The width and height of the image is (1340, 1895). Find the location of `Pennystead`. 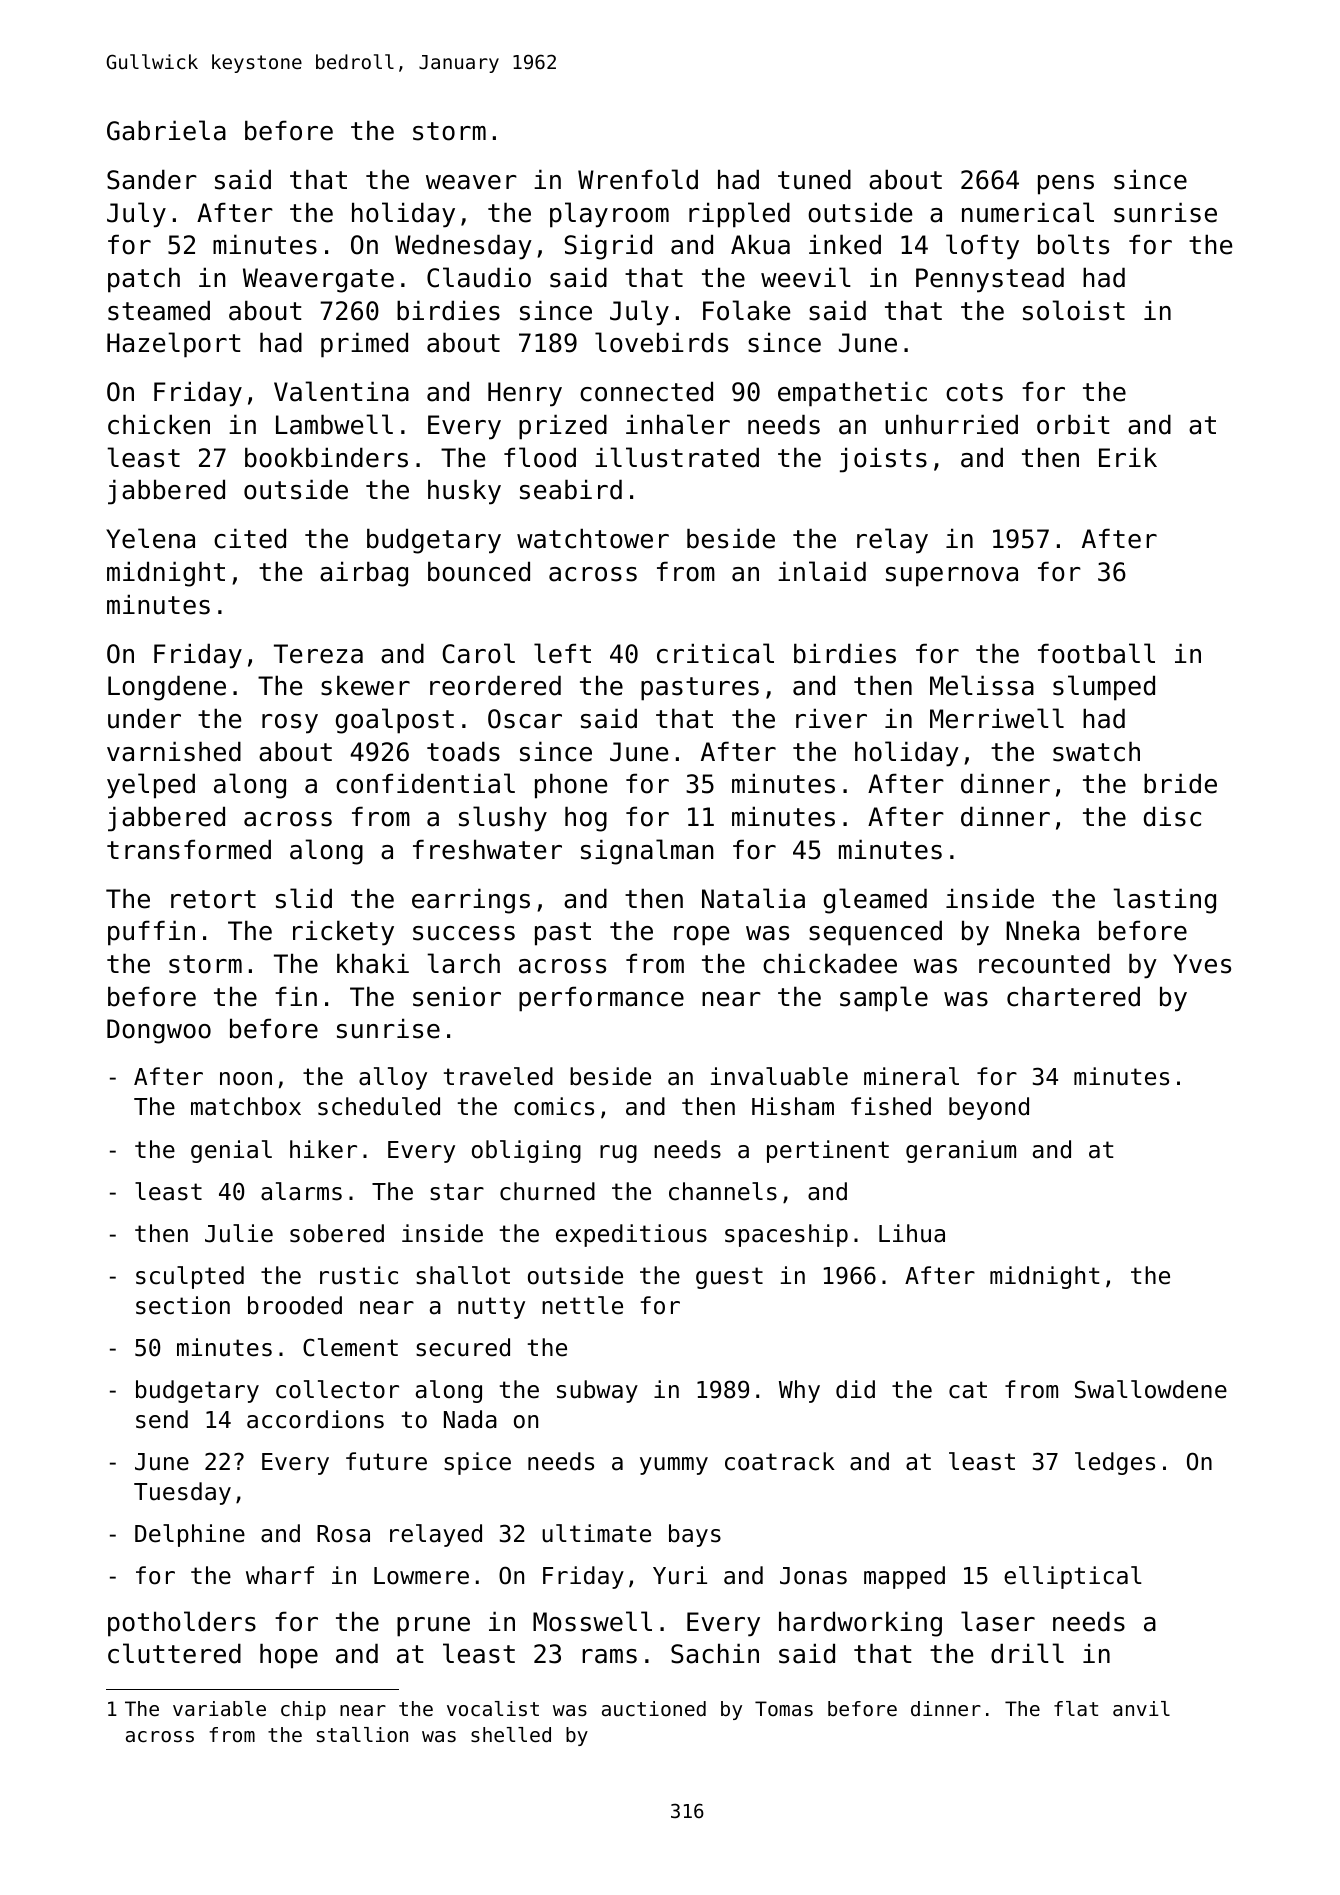

Pennystead is located at coordinates (990, 280).
